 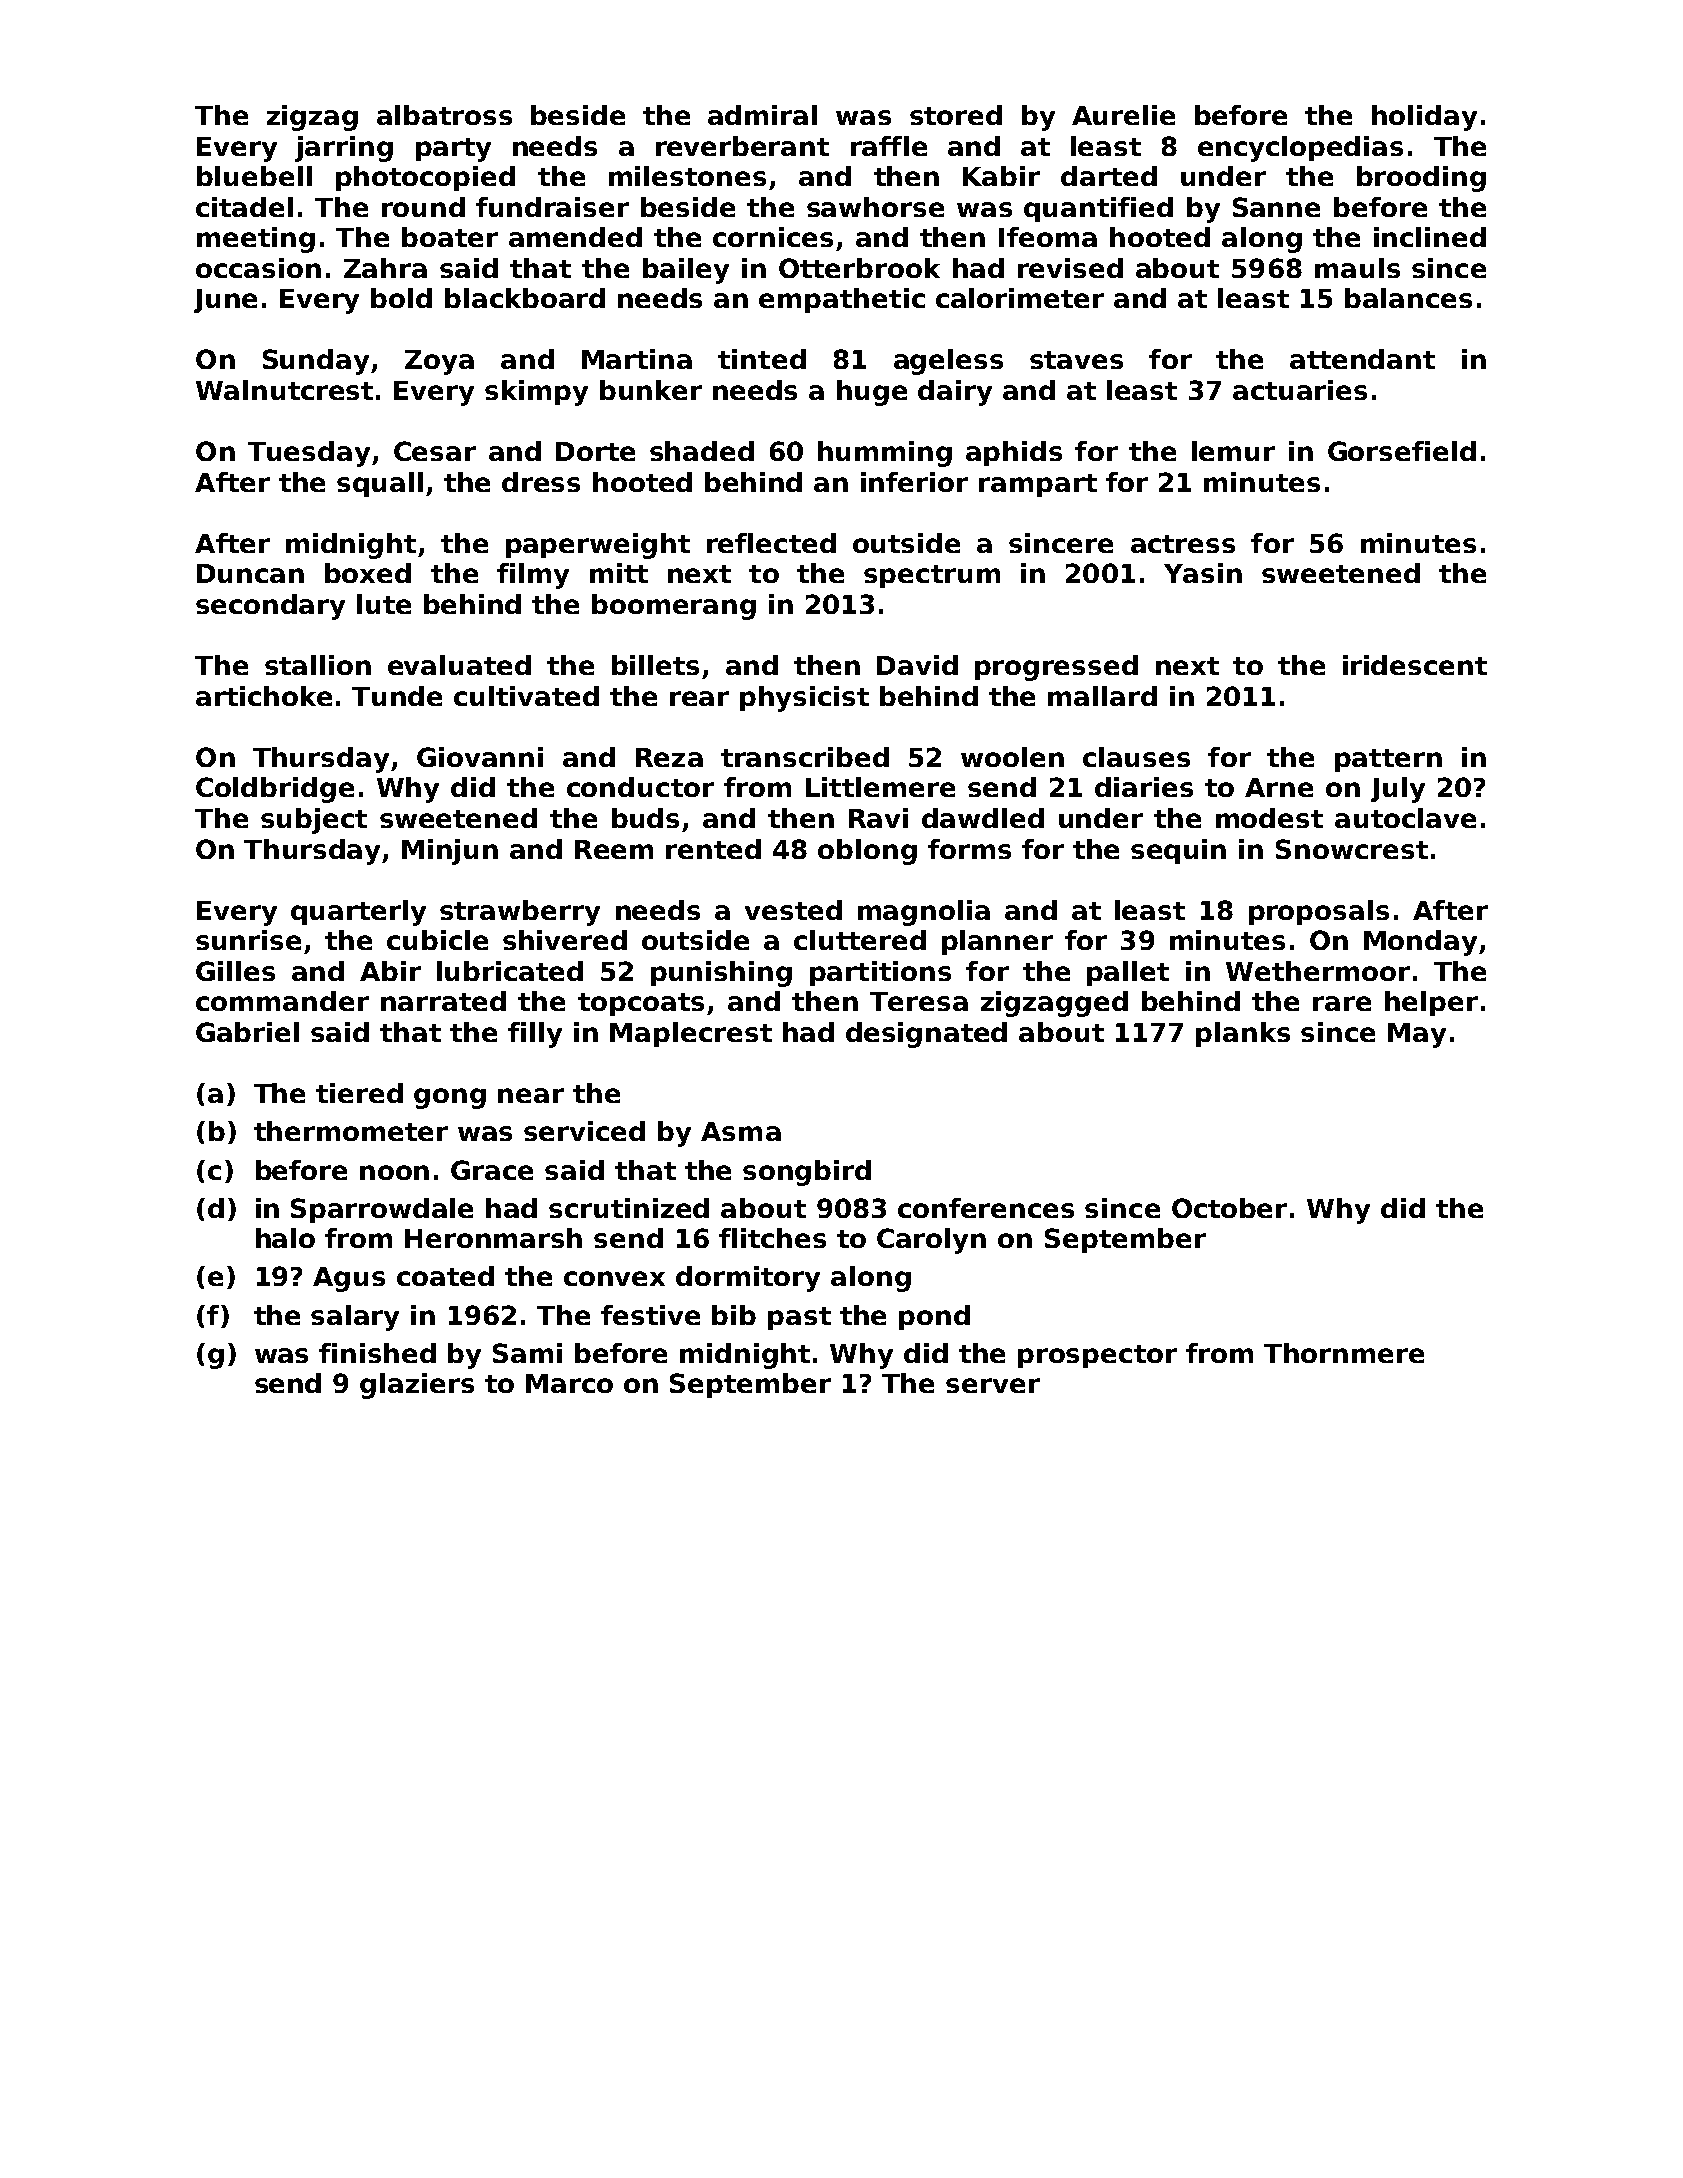 What do you see at coordinates (1319, 912) in the screenshot?
I see `proposals` at bounding box center [1319, 912].
